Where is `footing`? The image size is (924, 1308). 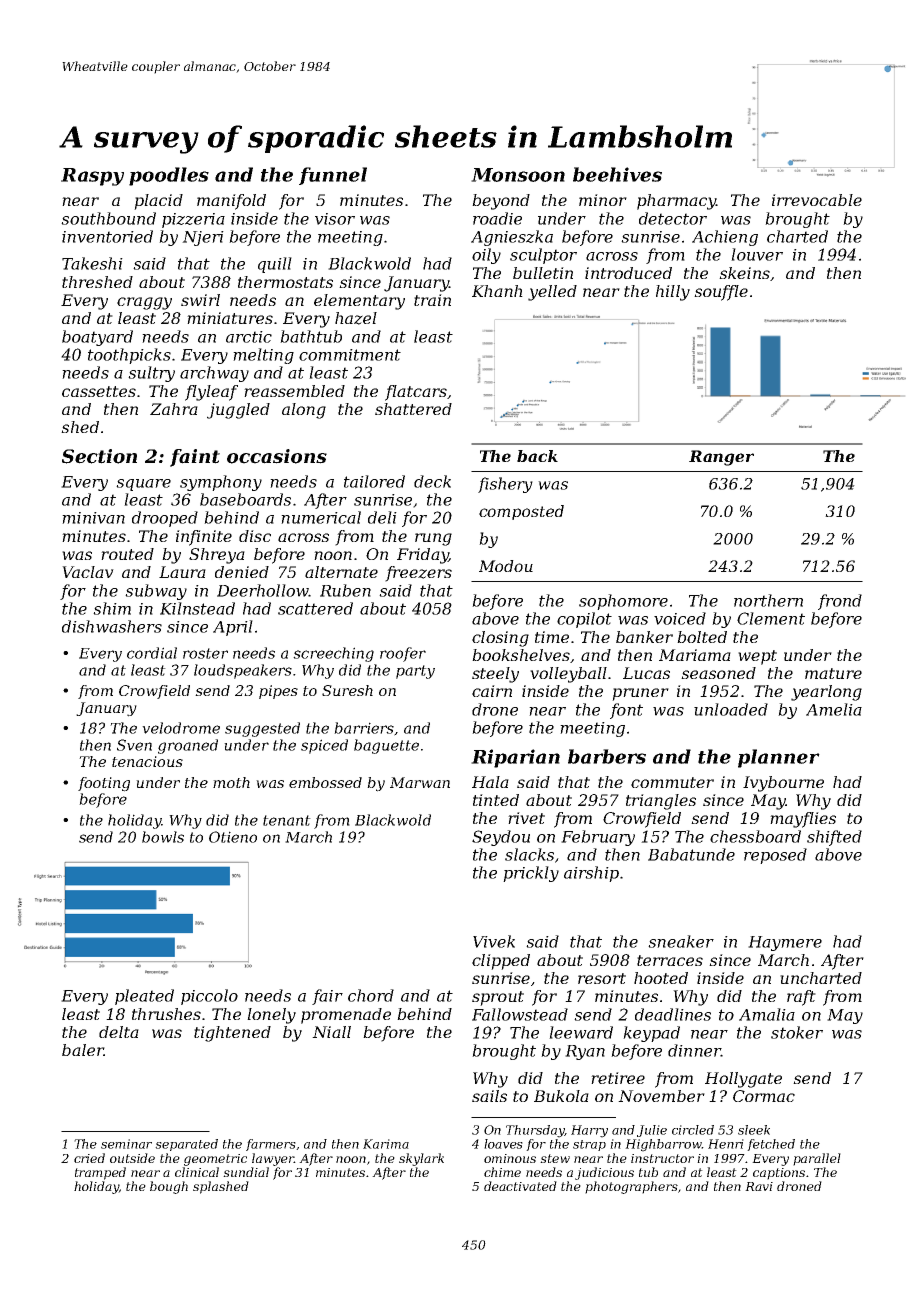
footing is located at coordinates (104, 784).
